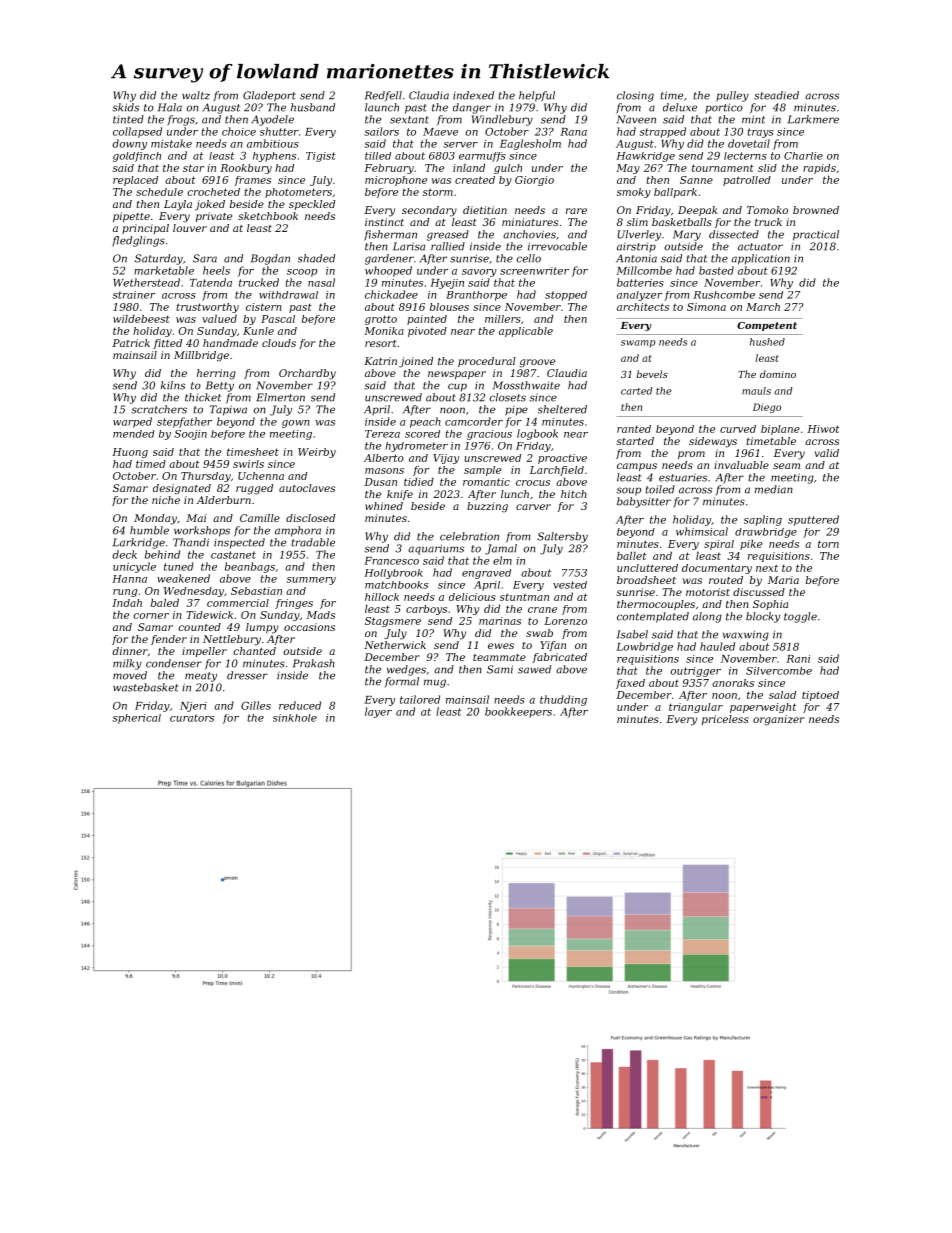 Image resolution: width=952 pixels, height=1233 pixels. I want to click on layer, so click(378, 712).
